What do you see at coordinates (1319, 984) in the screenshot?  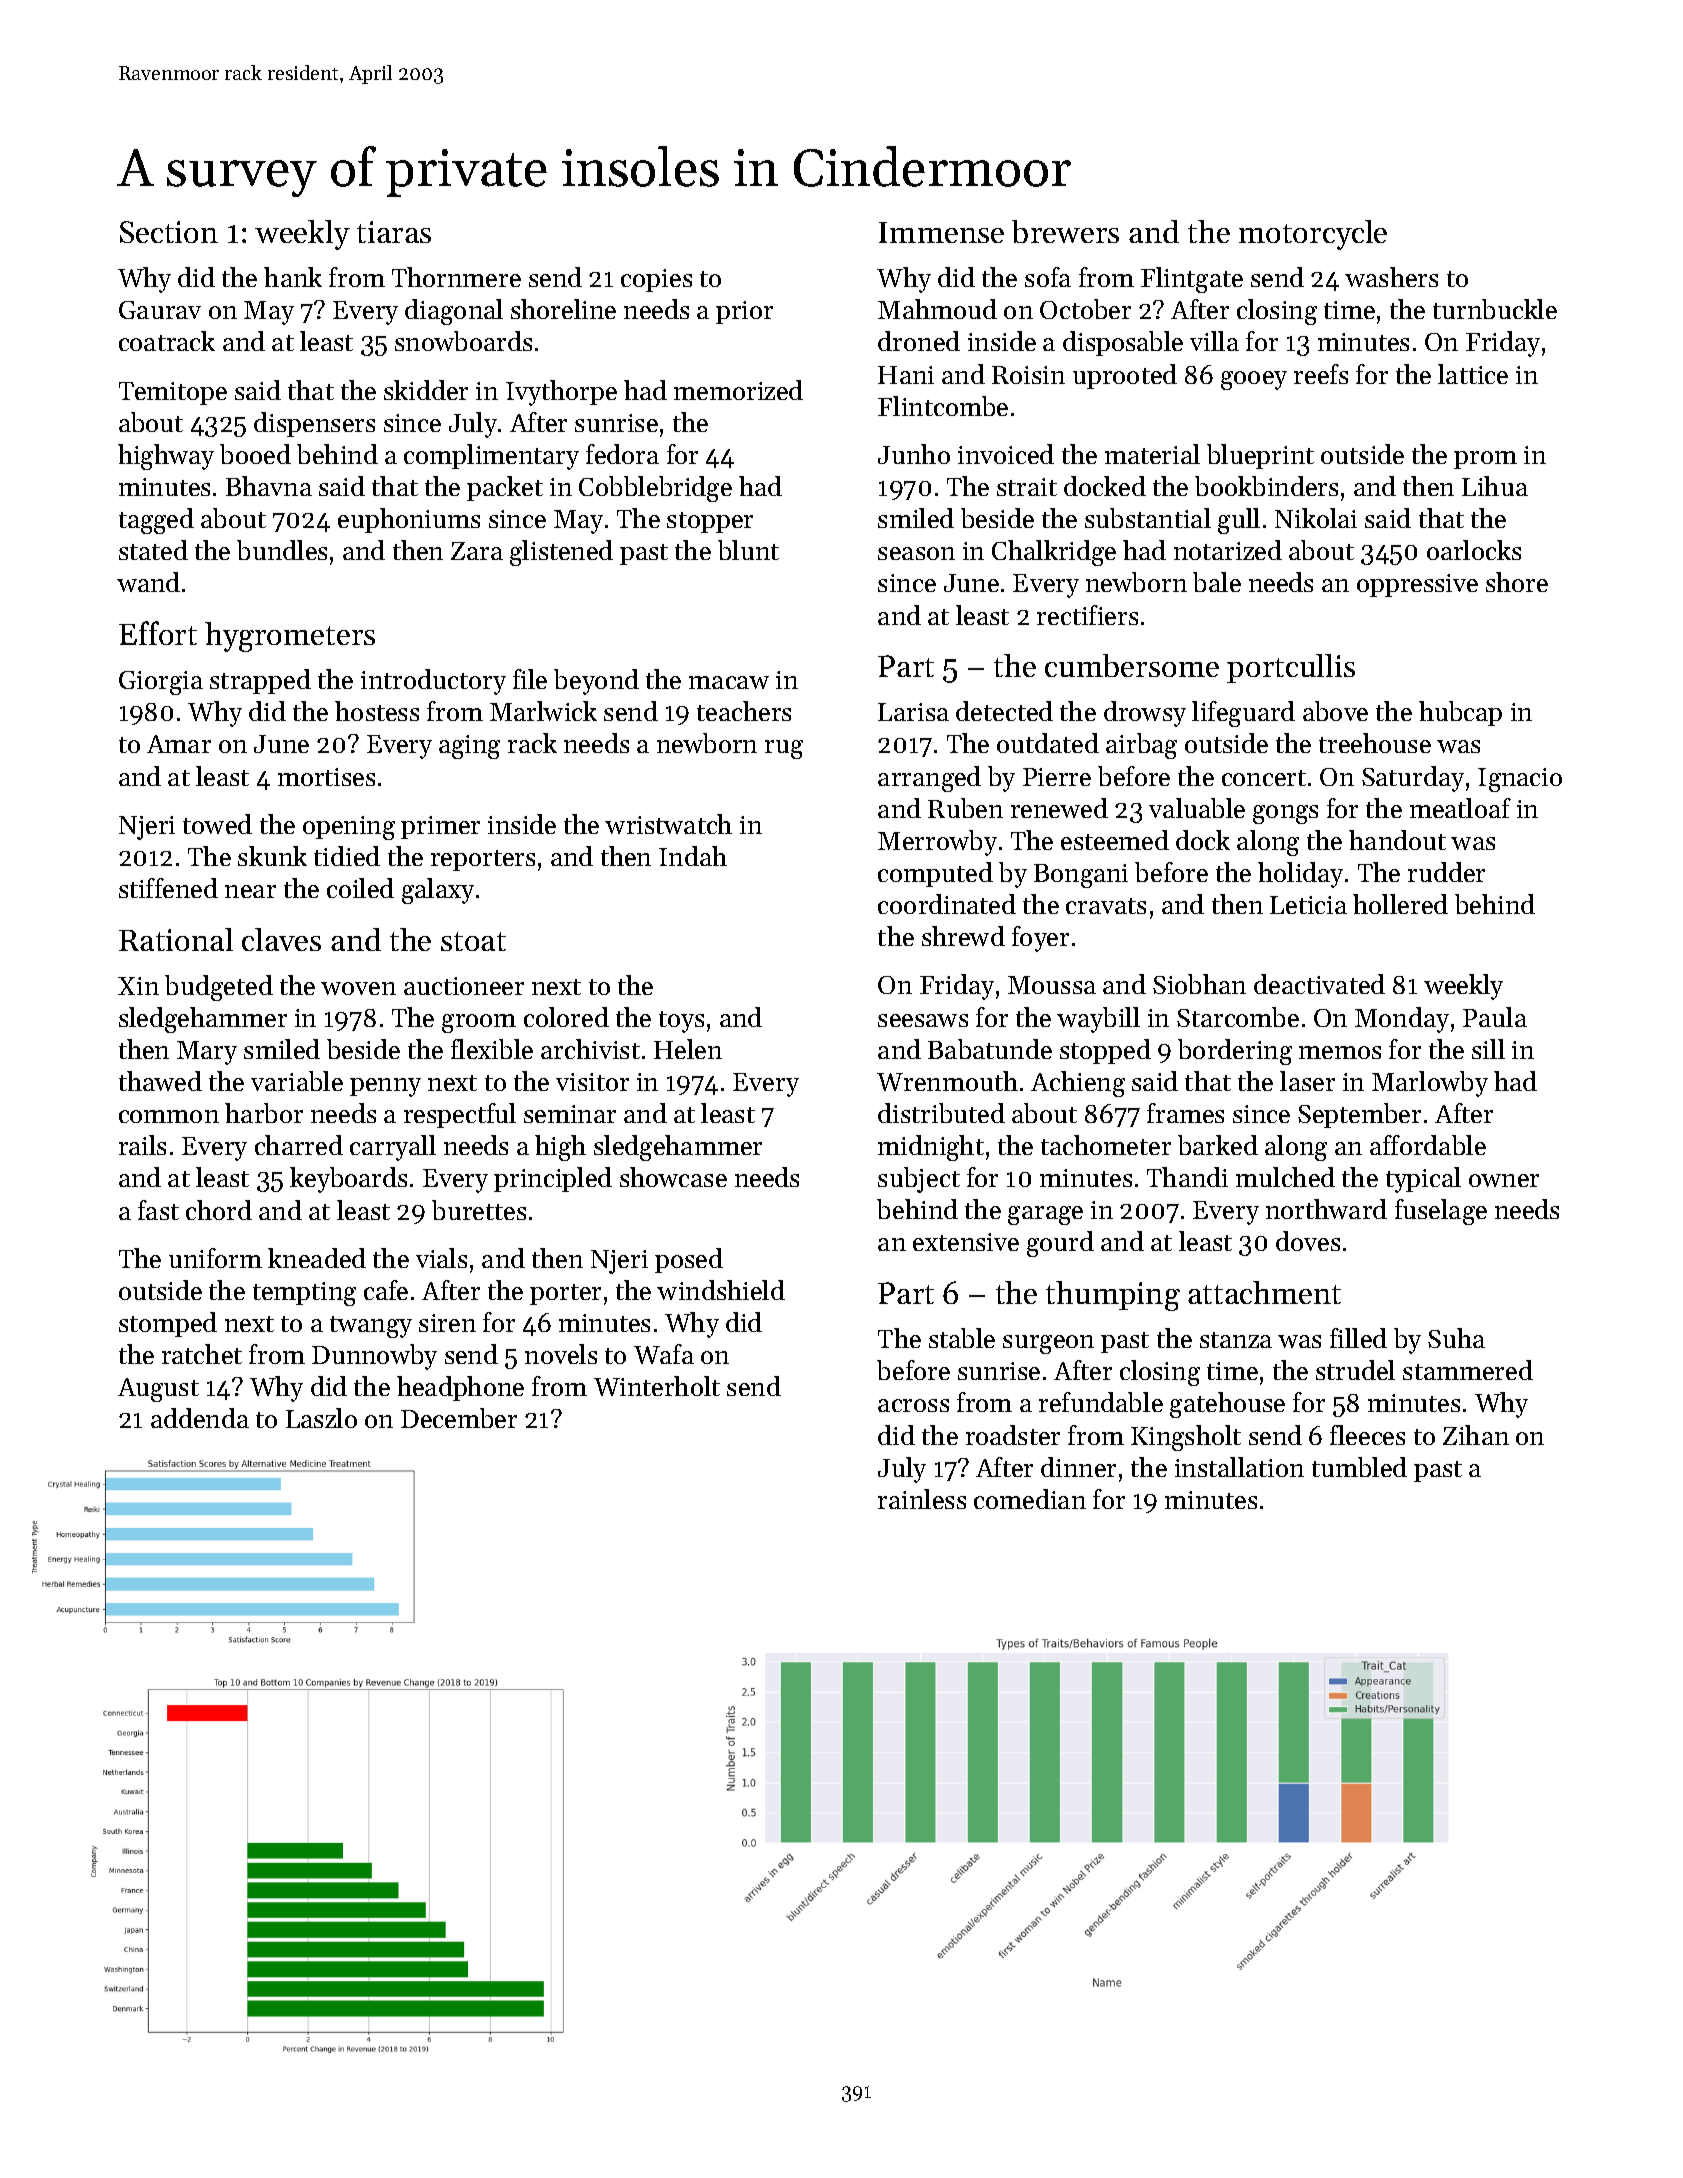 I see `deactivated` at bounding box center [1319, 984].
